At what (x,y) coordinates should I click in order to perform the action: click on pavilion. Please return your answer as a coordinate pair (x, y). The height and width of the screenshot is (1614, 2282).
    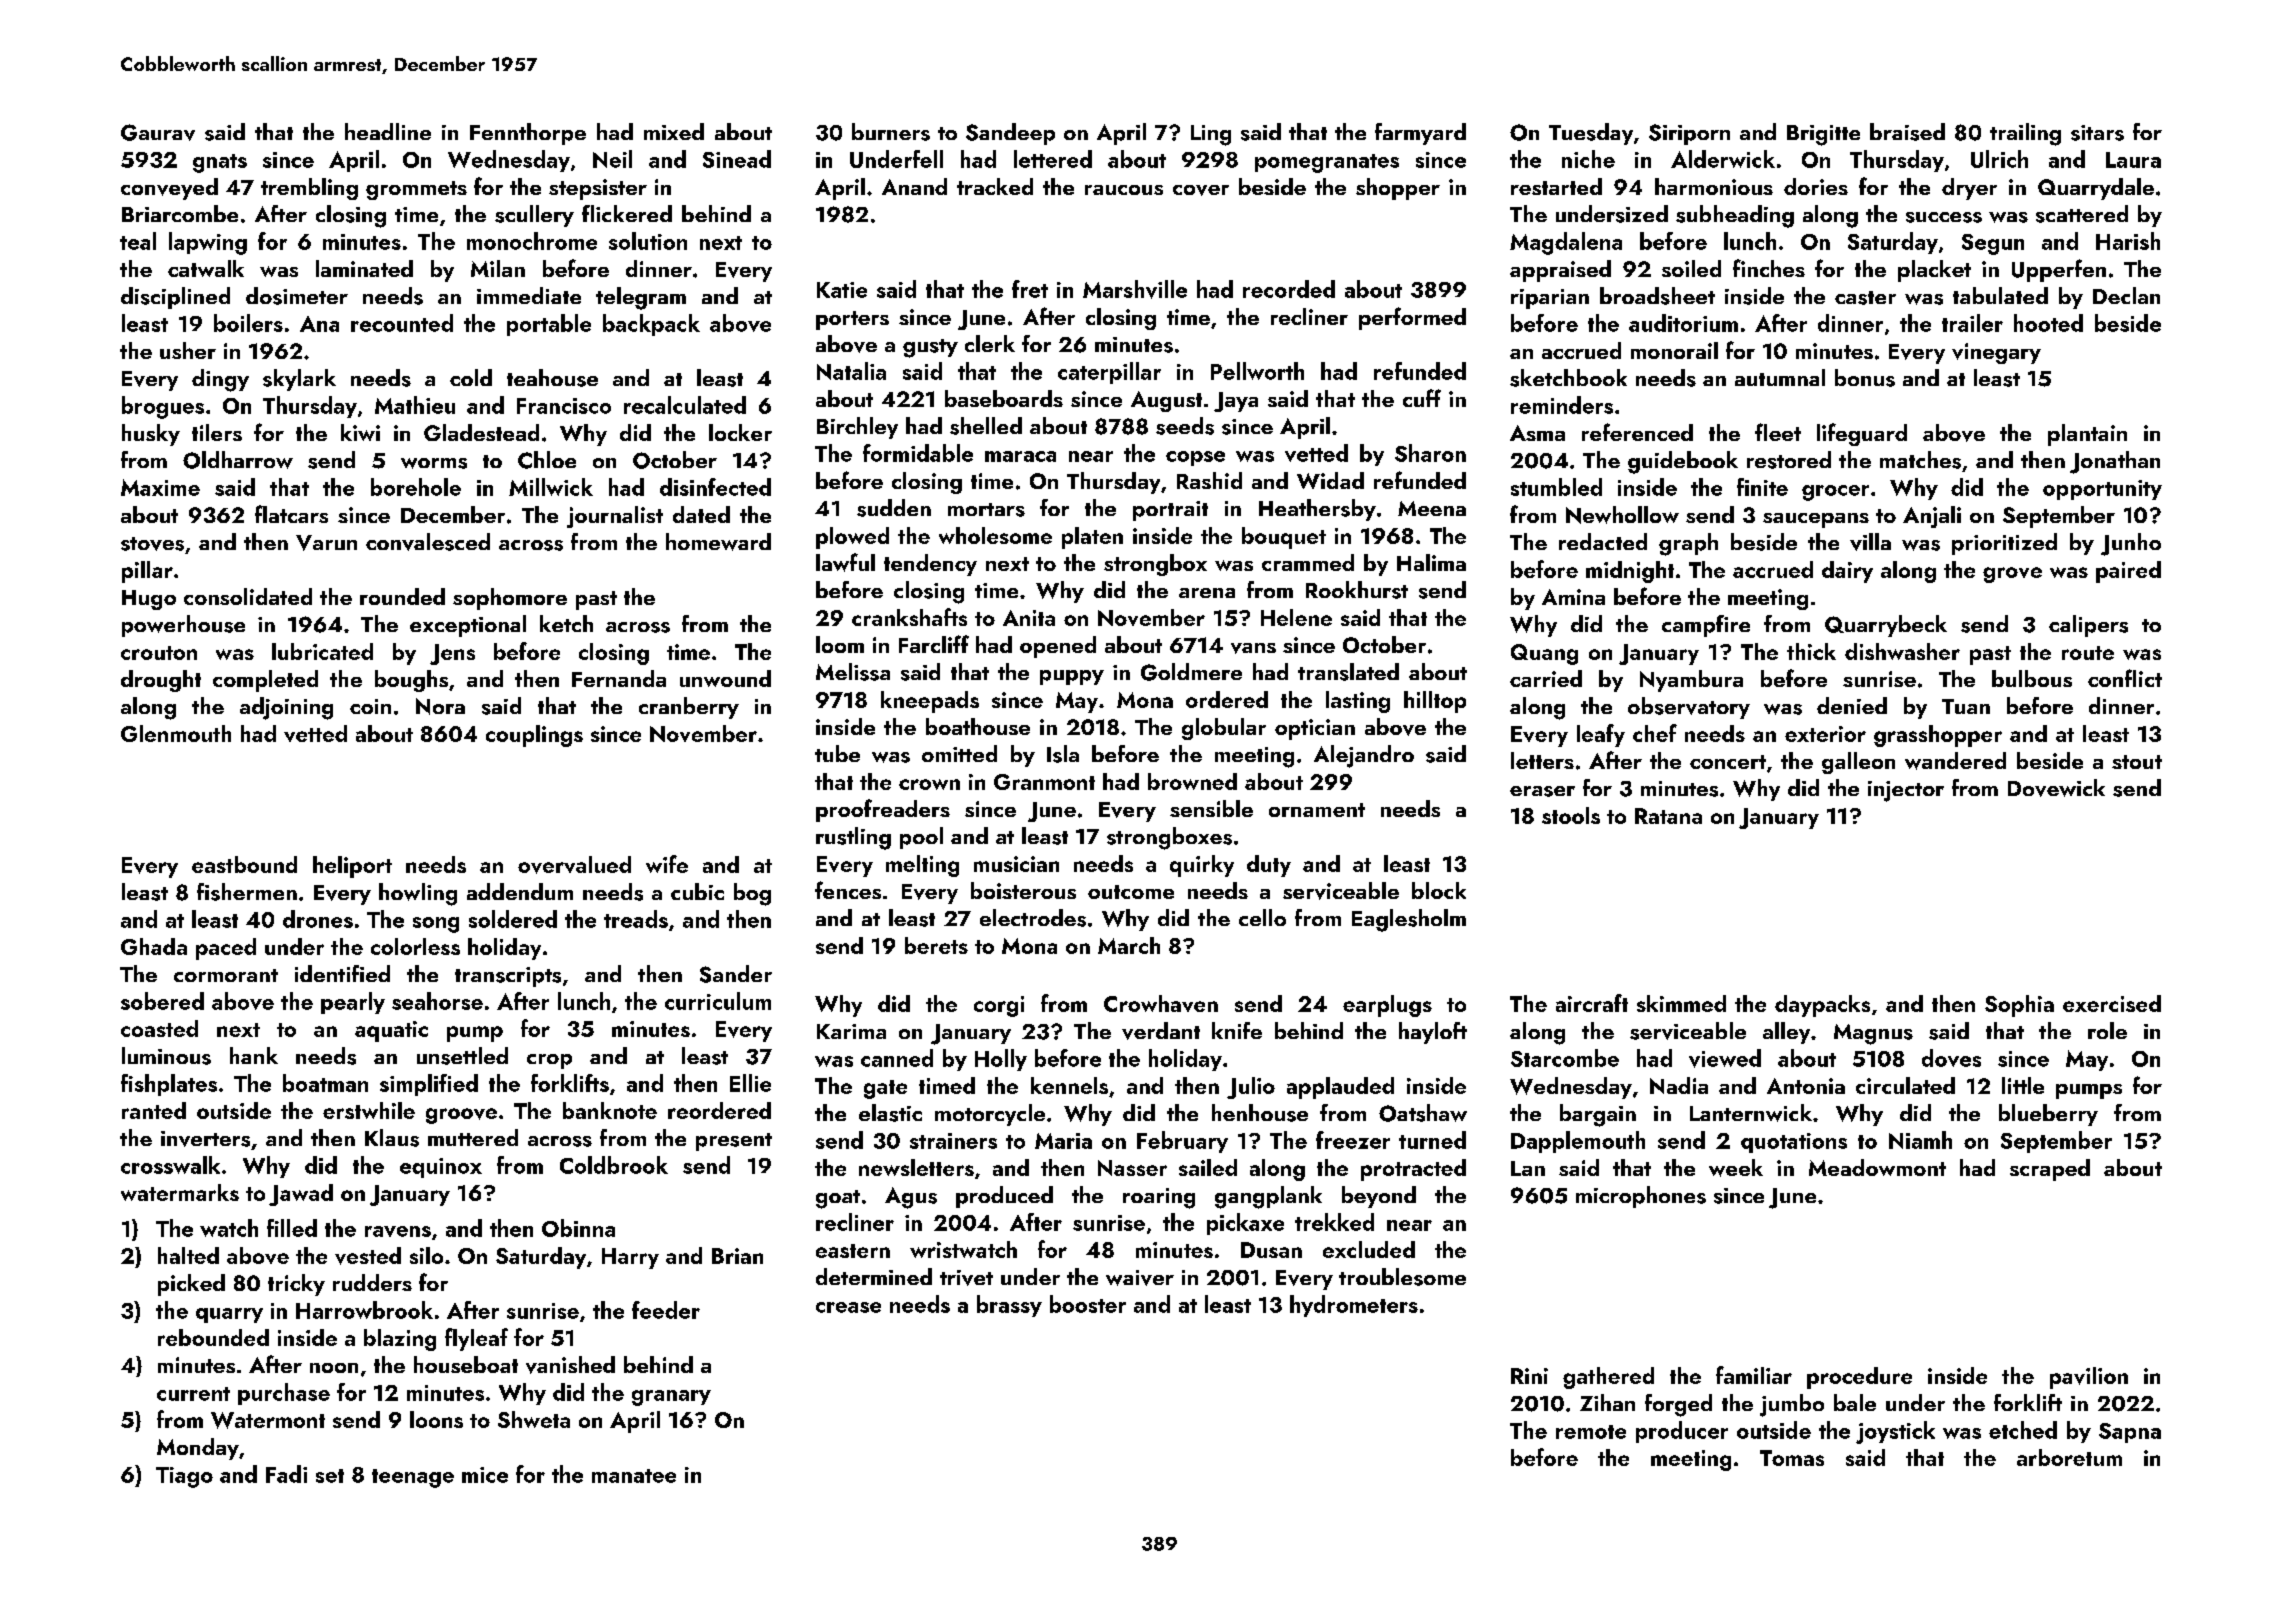
    Looking at the image, I should click on (2089, 1378).
